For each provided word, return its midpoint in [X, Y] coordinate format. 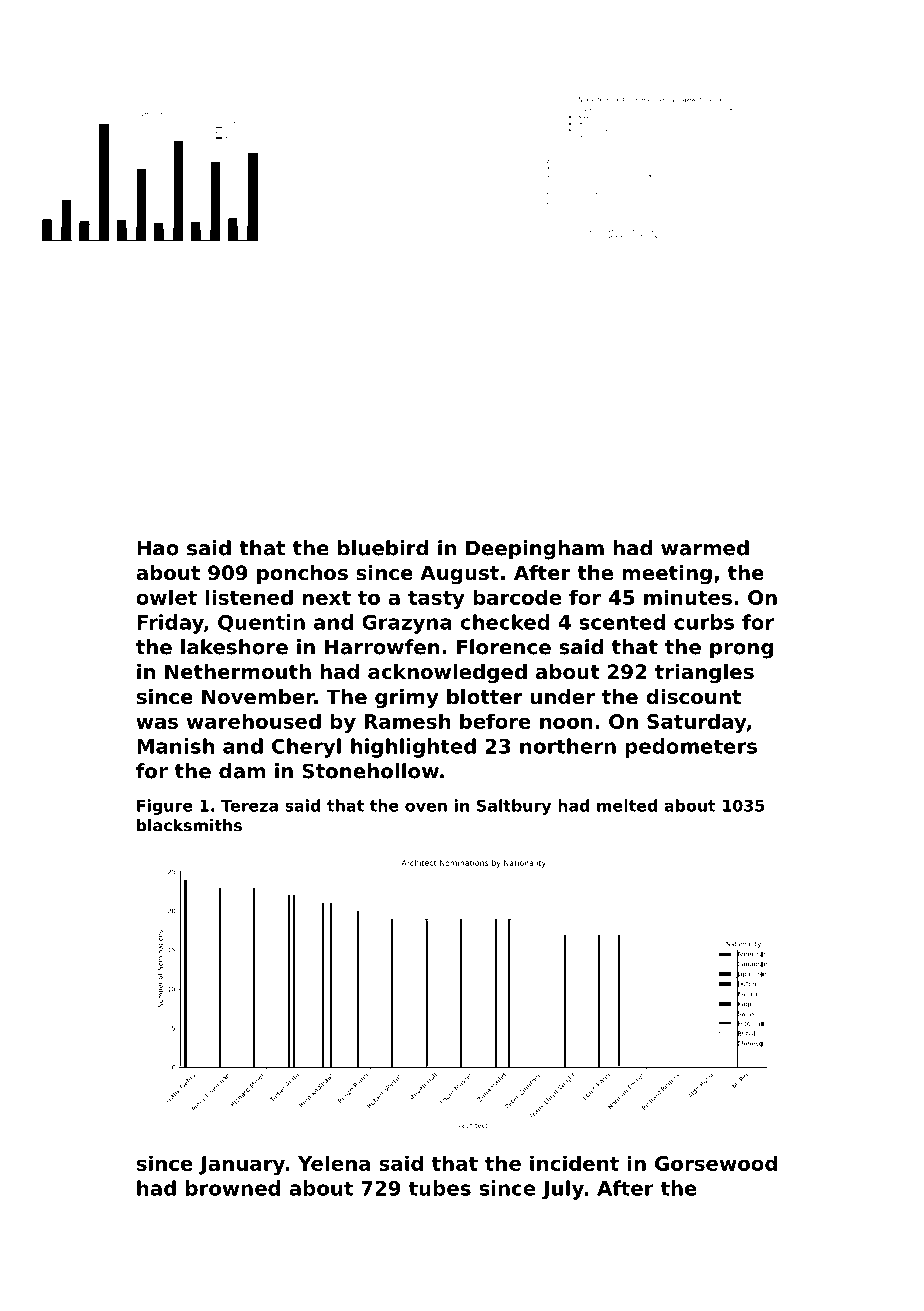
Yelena [334, 1163]
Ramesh [407, 721]
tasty [436, 600]
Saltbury [514, 807]
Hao [158, 548]
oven [426, 807]
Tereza [249, 806]
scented [622, 622]
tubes [440, 1188]
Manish [175, 746]
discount [693, 697]
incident [574, 1163]
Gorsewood [716, 1163]
